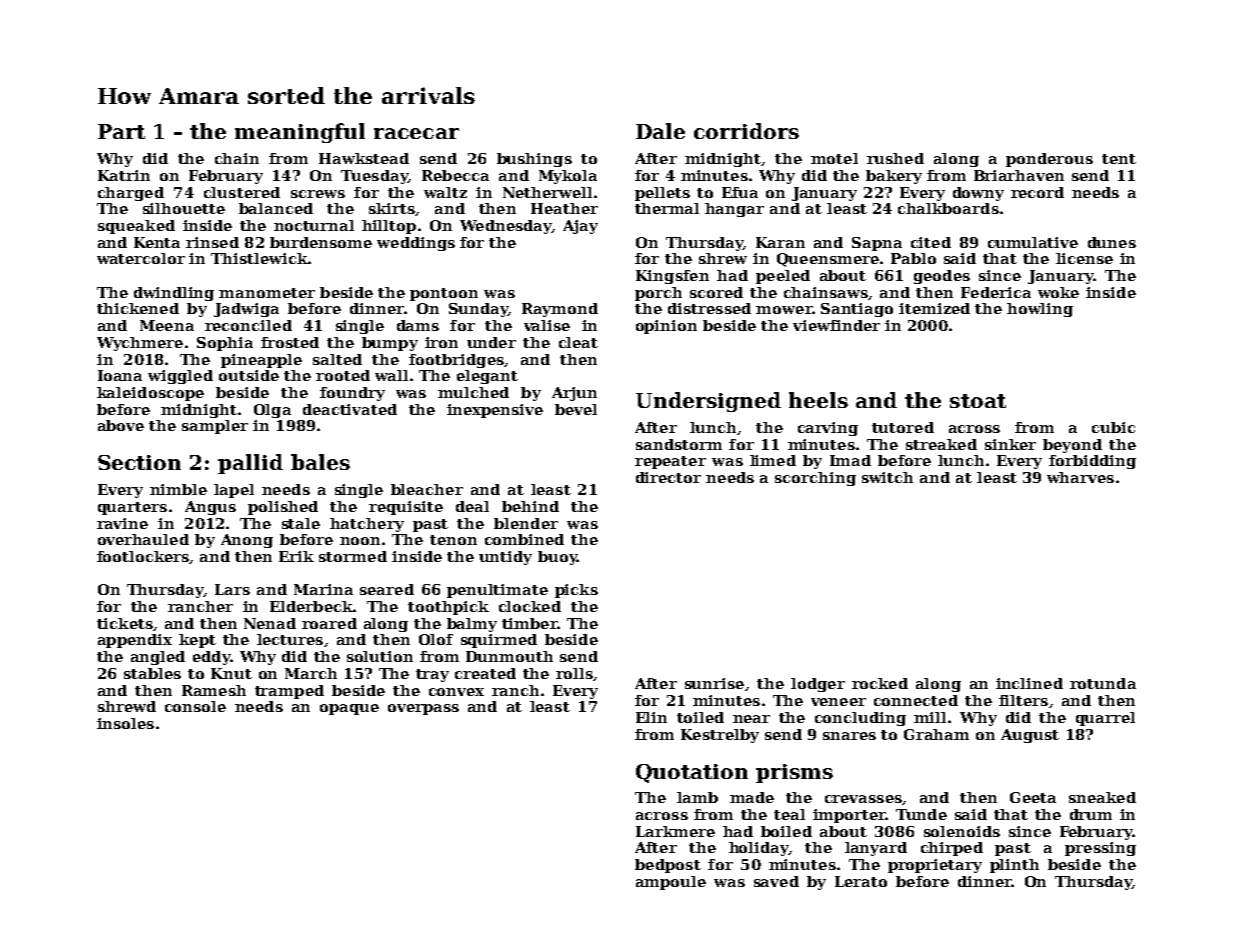 The width and height of the page is (1233, 952). Describe the element at coordinates (1119, 159) in the page. I see `tent` at that location.
